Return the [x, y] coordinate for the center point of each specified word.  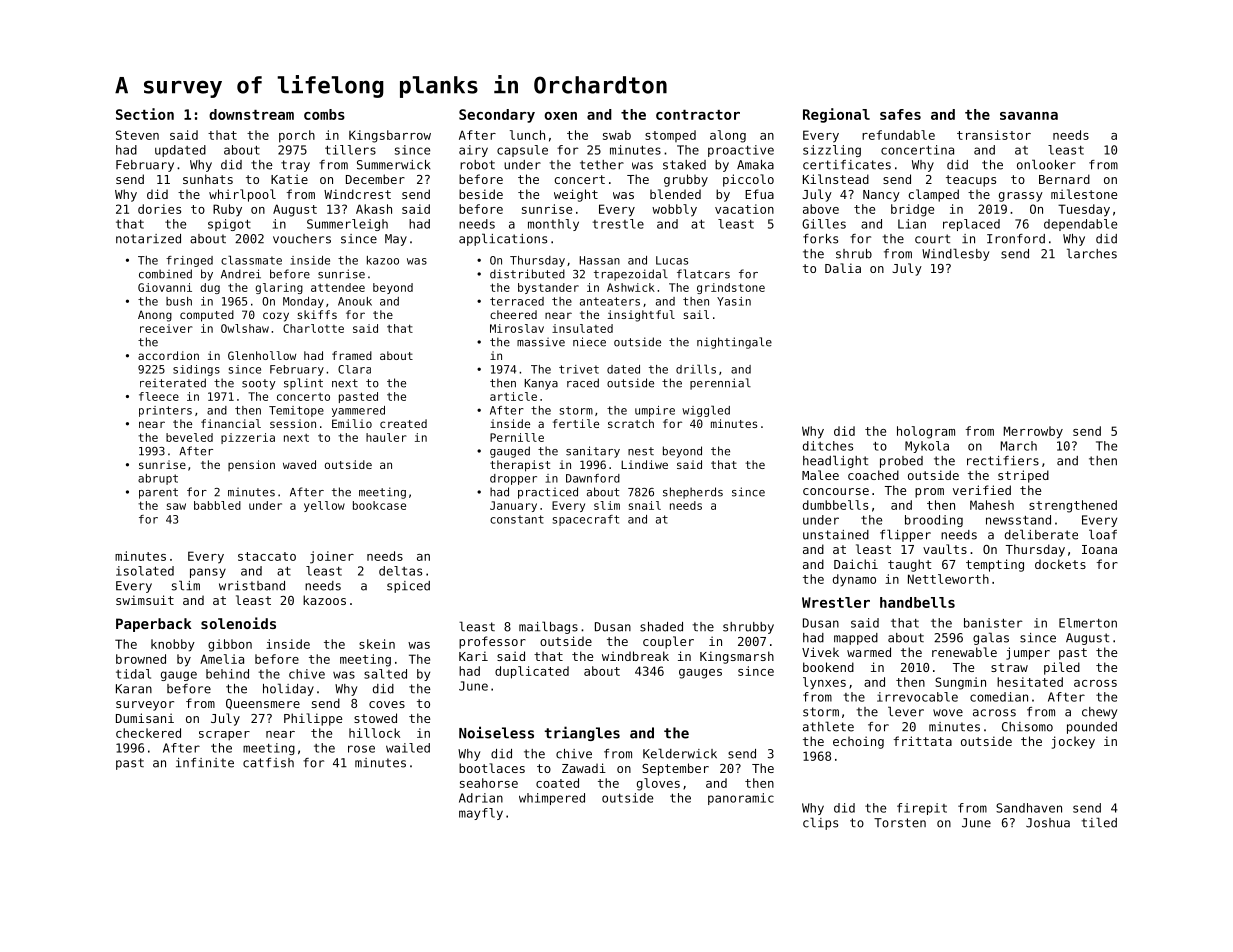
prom [929, 493]
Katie [289, 179]
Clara [354, 369]
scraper [224, 736]
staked [684, 165]
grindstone [731, 288]
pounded [1092, 728]
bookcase [379, 505]
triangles [582, 733]
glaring [279, 288]
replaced [971, 225]
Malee [820, 475]
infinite [205, 763]
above [821, 209]
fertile [576, 423]
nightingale [734, 343]
